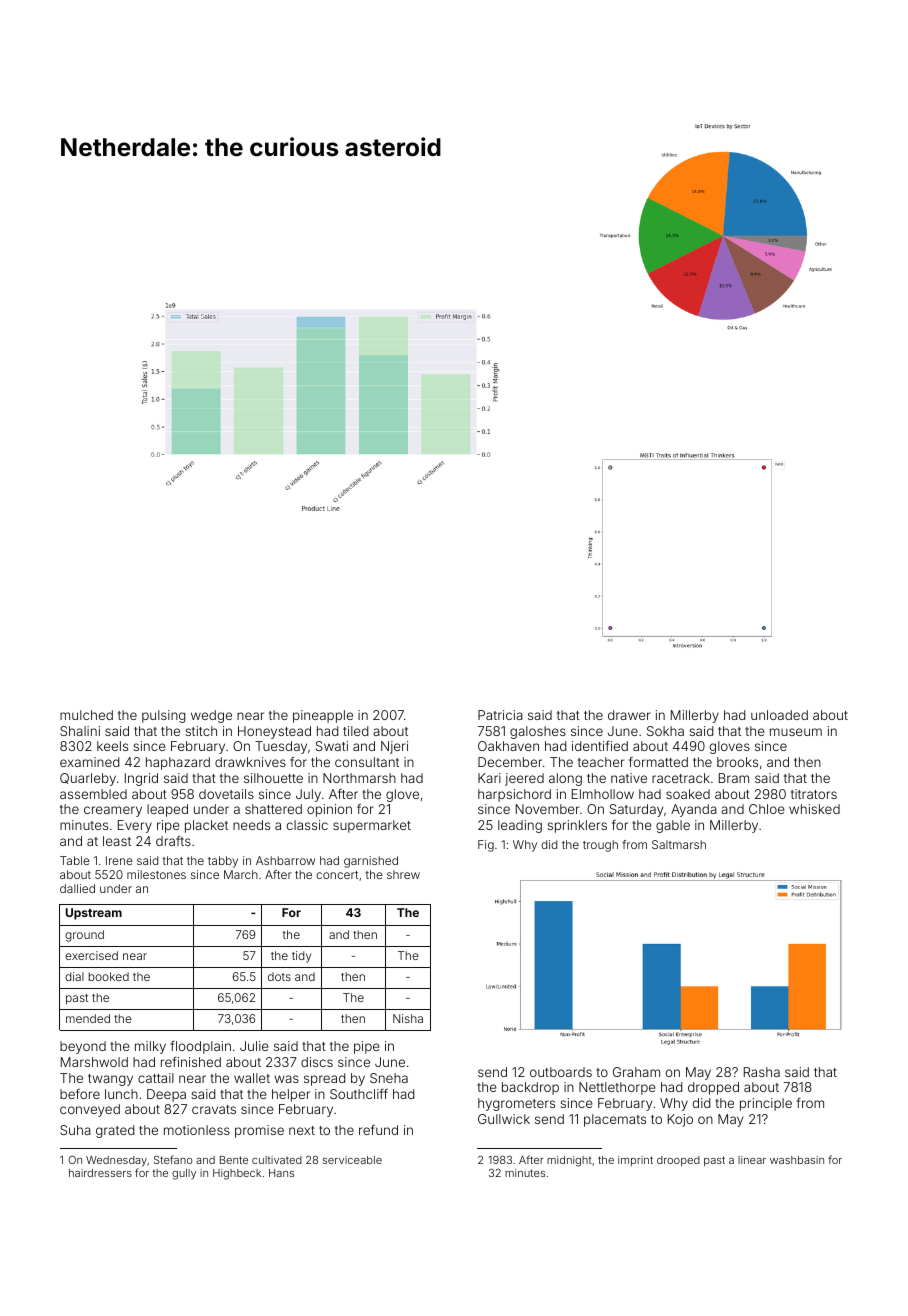 The image size is (908, 1316). Describe the element at coordinates (679, 844) in the screenshot. I see `Saltmarsh` at that location.
